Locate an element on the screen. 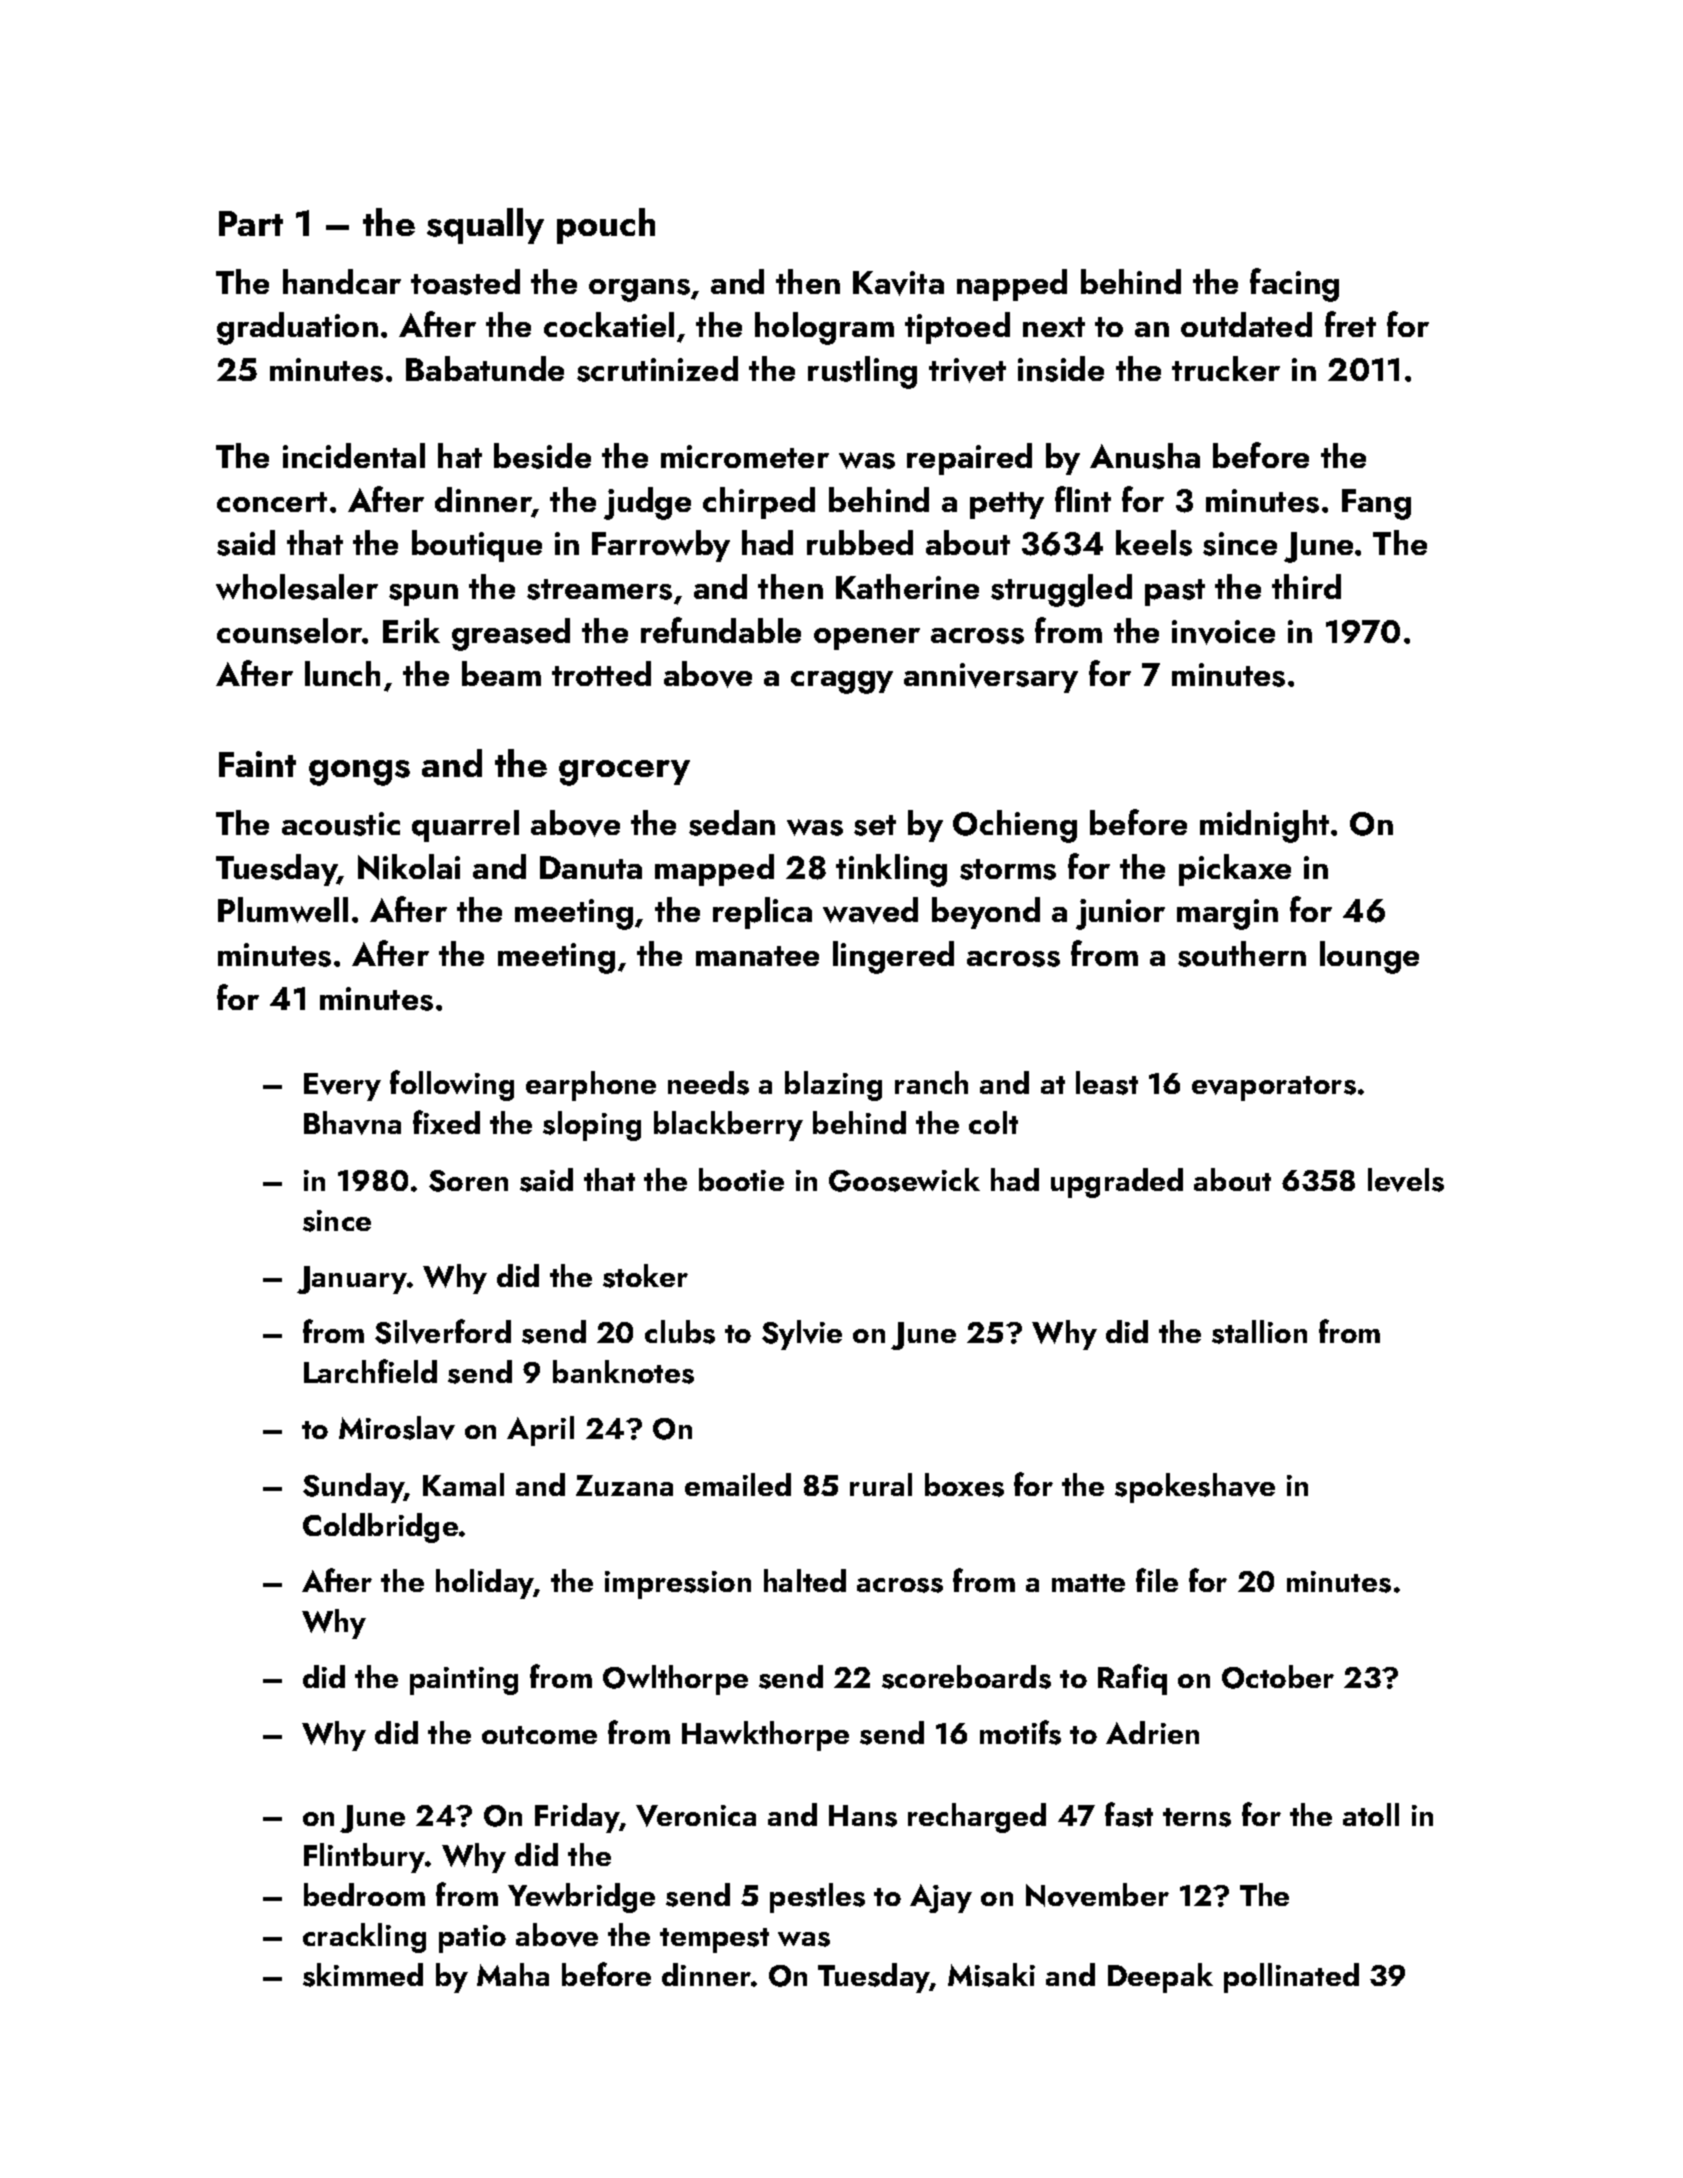 This screenshot has height=2178, width=1683. Plumwell is located at coordinates (283, 910).
